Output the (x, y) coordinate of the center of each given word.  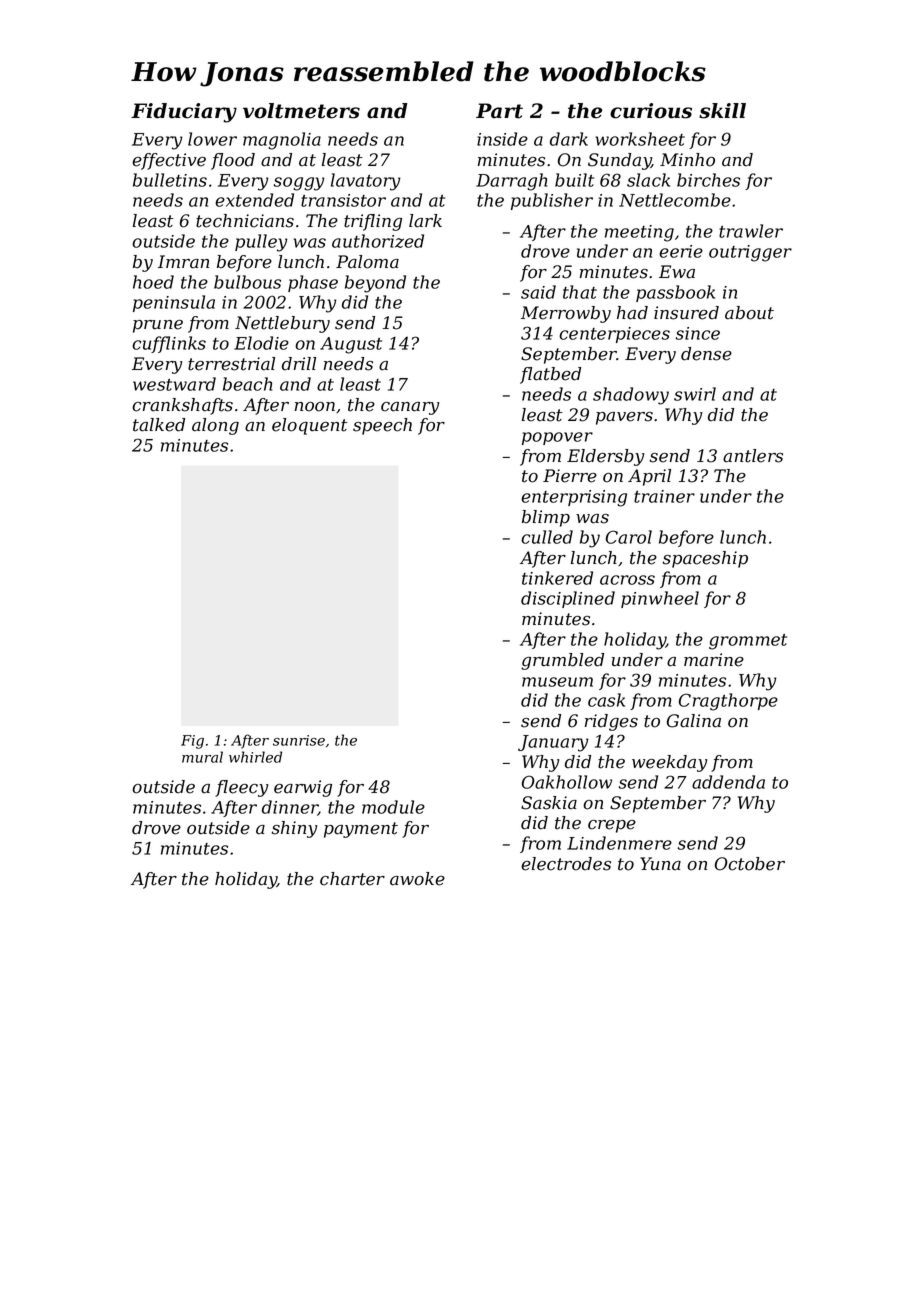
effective (169, 161)
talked (159, 425)
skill (722, 111)
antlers (753, 456)
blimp (546, 518)
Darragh (511, 182)
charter (352, 879)
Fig (192, 742)
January (553, 743)
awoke (417, 879)
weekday (669, 763)
